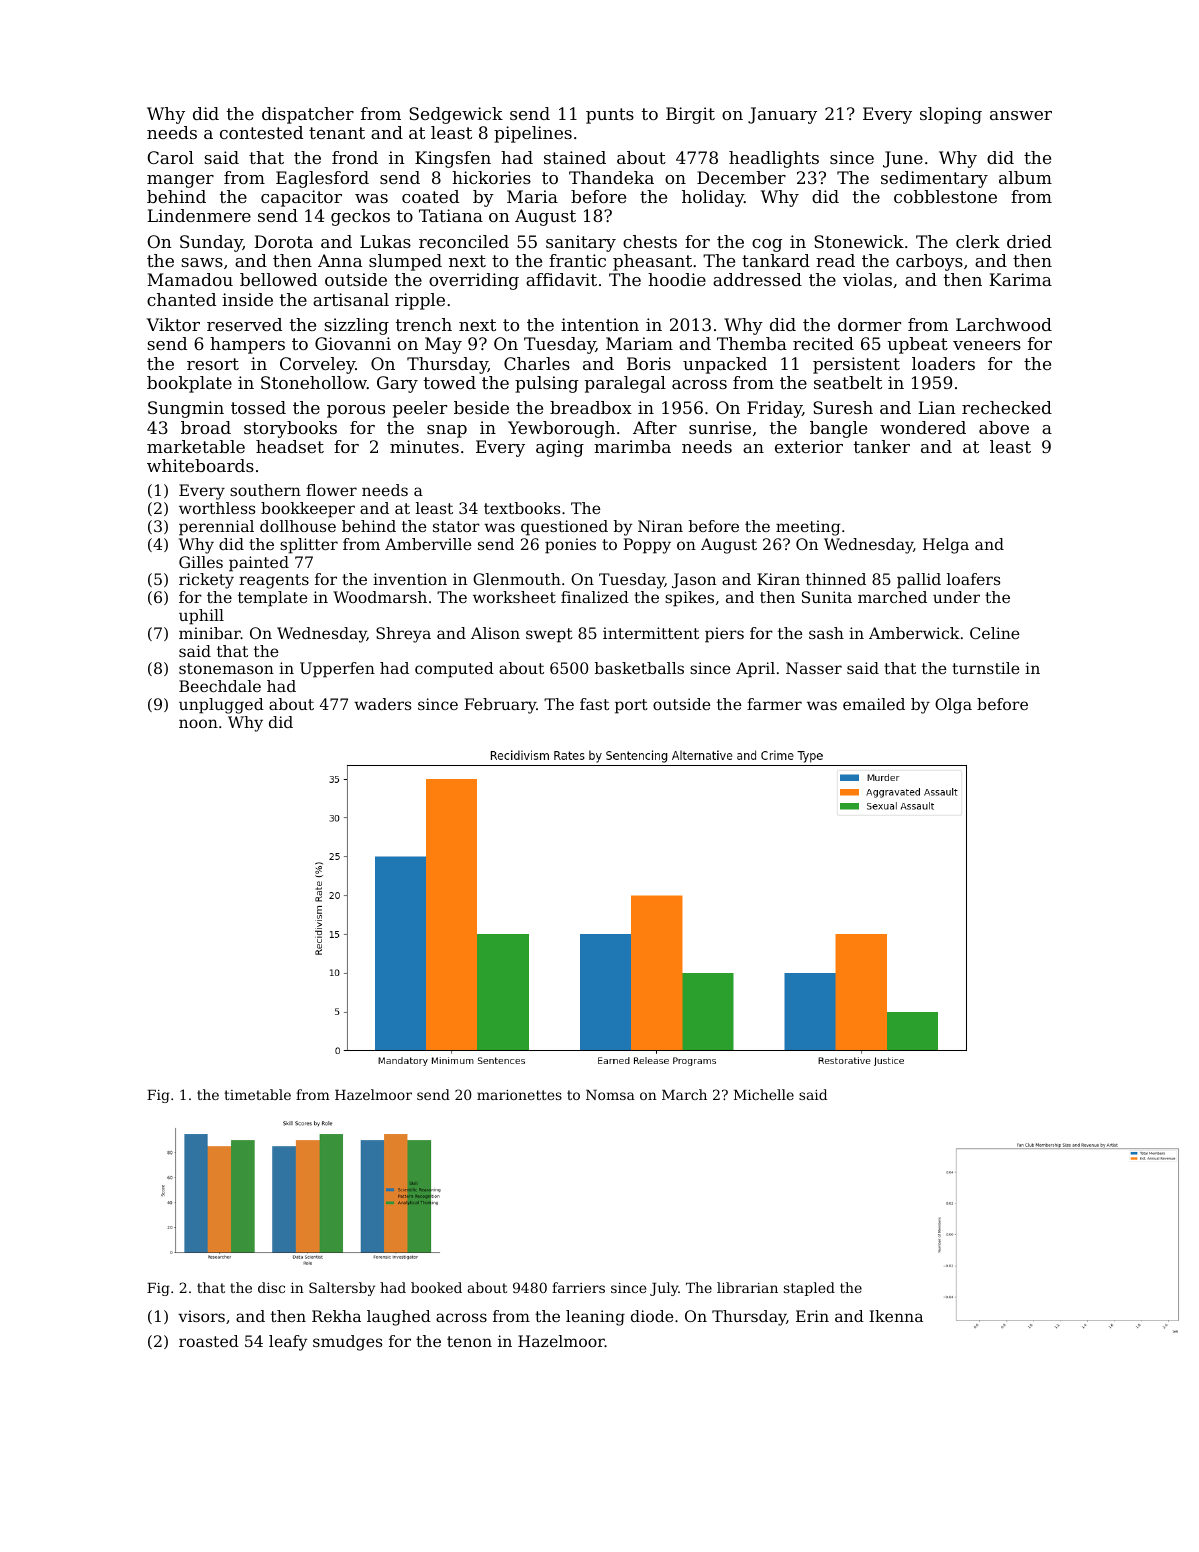 The image size is (1199, 1552). What do you see at coordinates (424, 324) in the image?
I see `trench` at bounding box center [424, 324].
